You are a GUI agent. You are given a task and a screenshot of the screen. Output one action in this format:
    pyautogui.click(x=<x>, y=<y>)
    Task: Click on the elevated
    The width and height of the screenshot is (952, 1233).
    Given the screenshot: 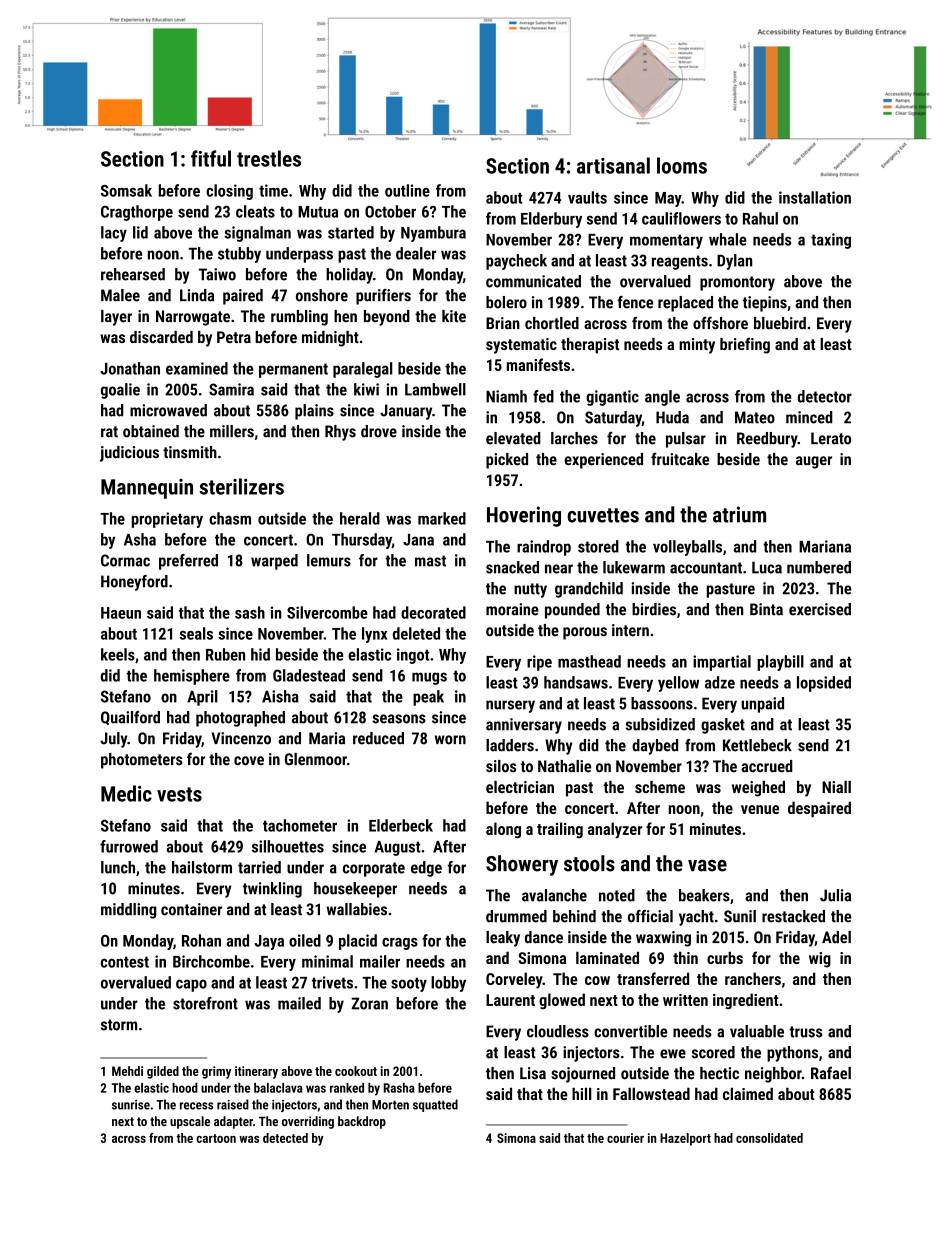 What is the action you would take?
    pyautogui.click(x=513, y=438)
